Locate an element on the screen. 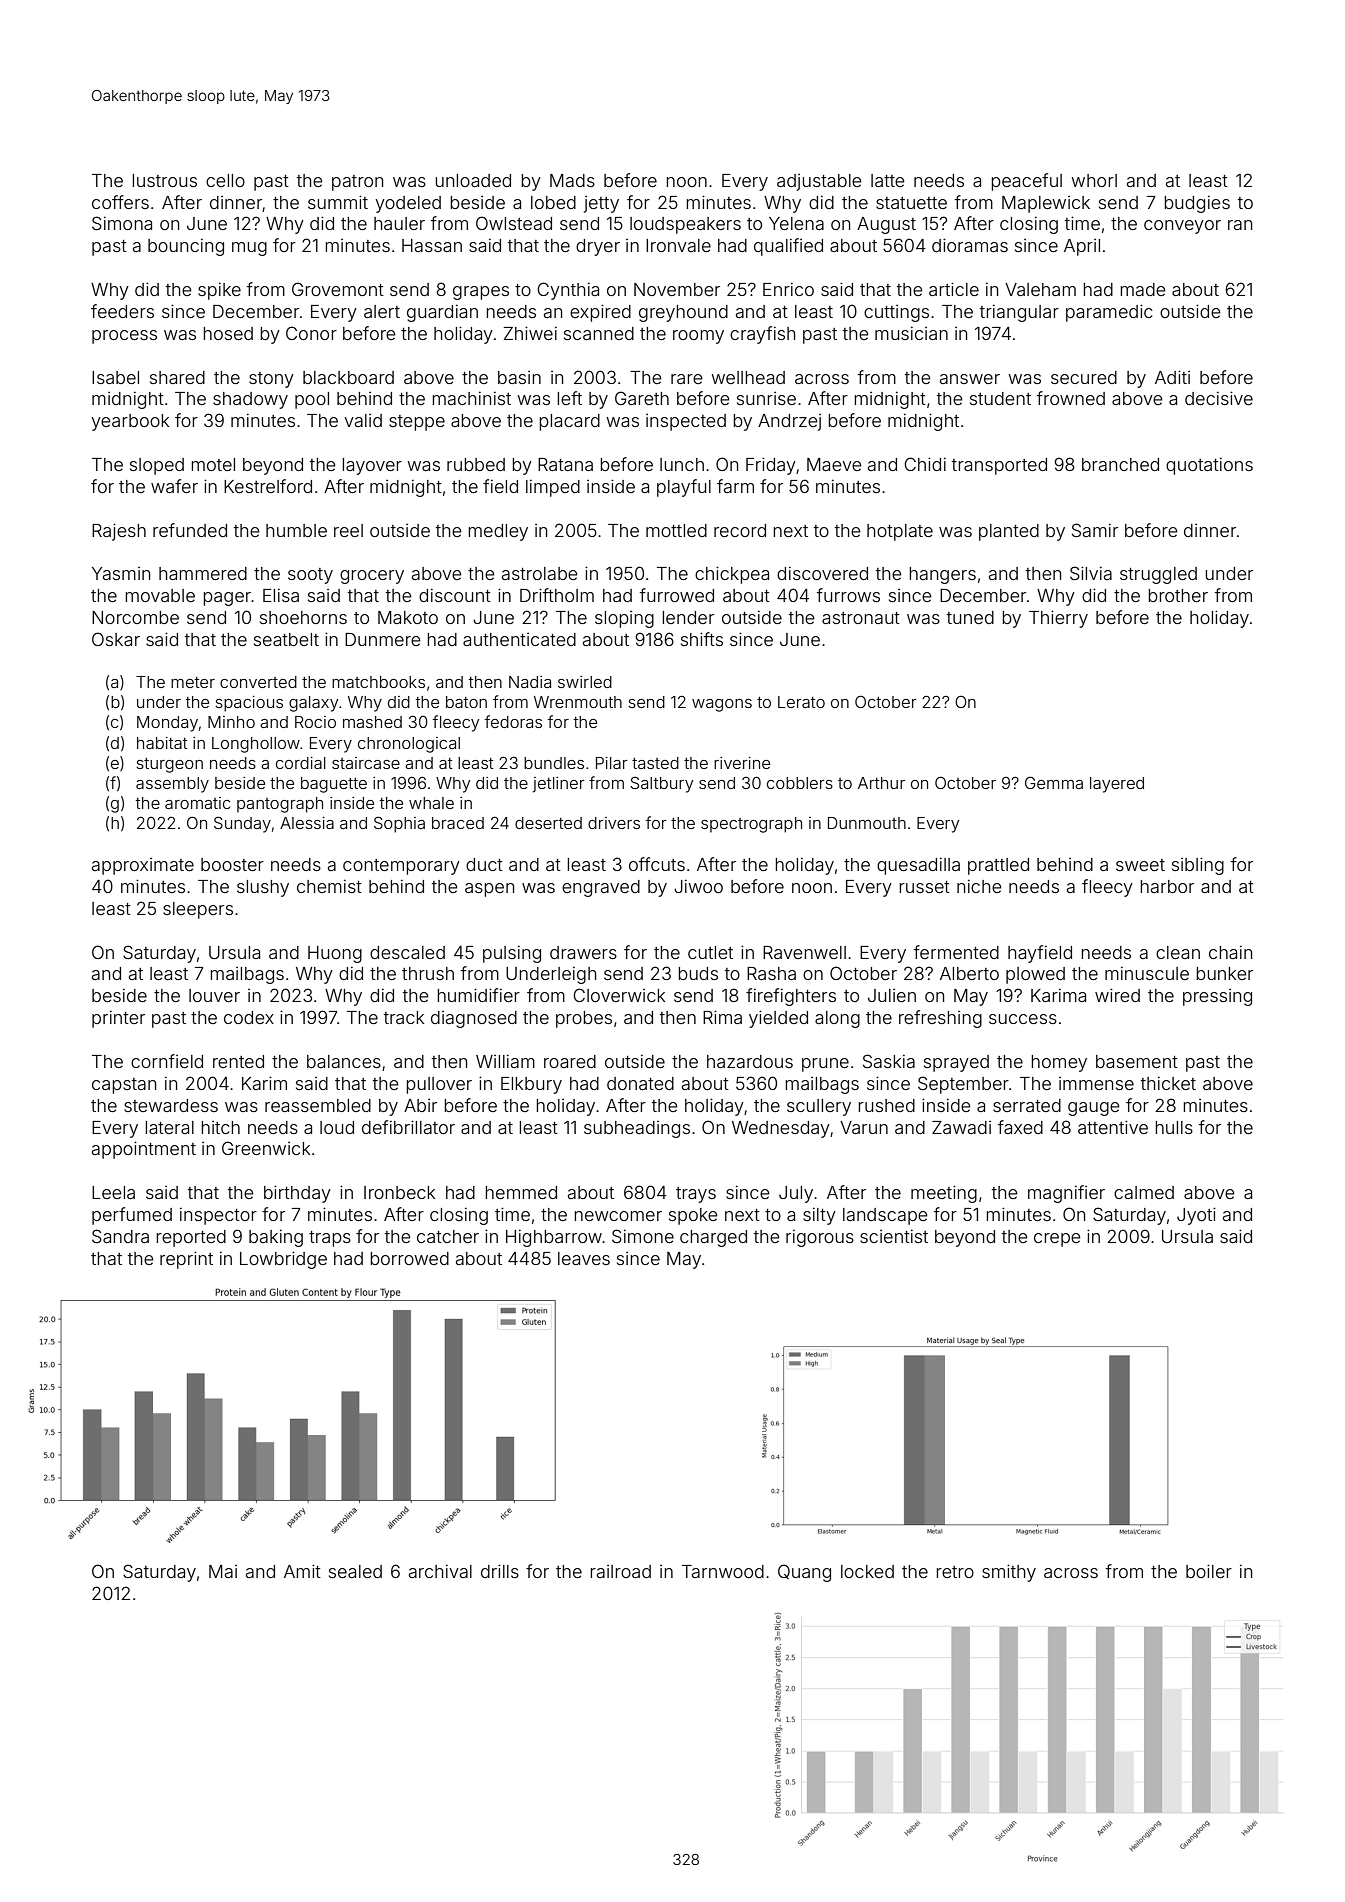 The image size is (1345, 1902). archival is located at coordinates (440, 1571).
